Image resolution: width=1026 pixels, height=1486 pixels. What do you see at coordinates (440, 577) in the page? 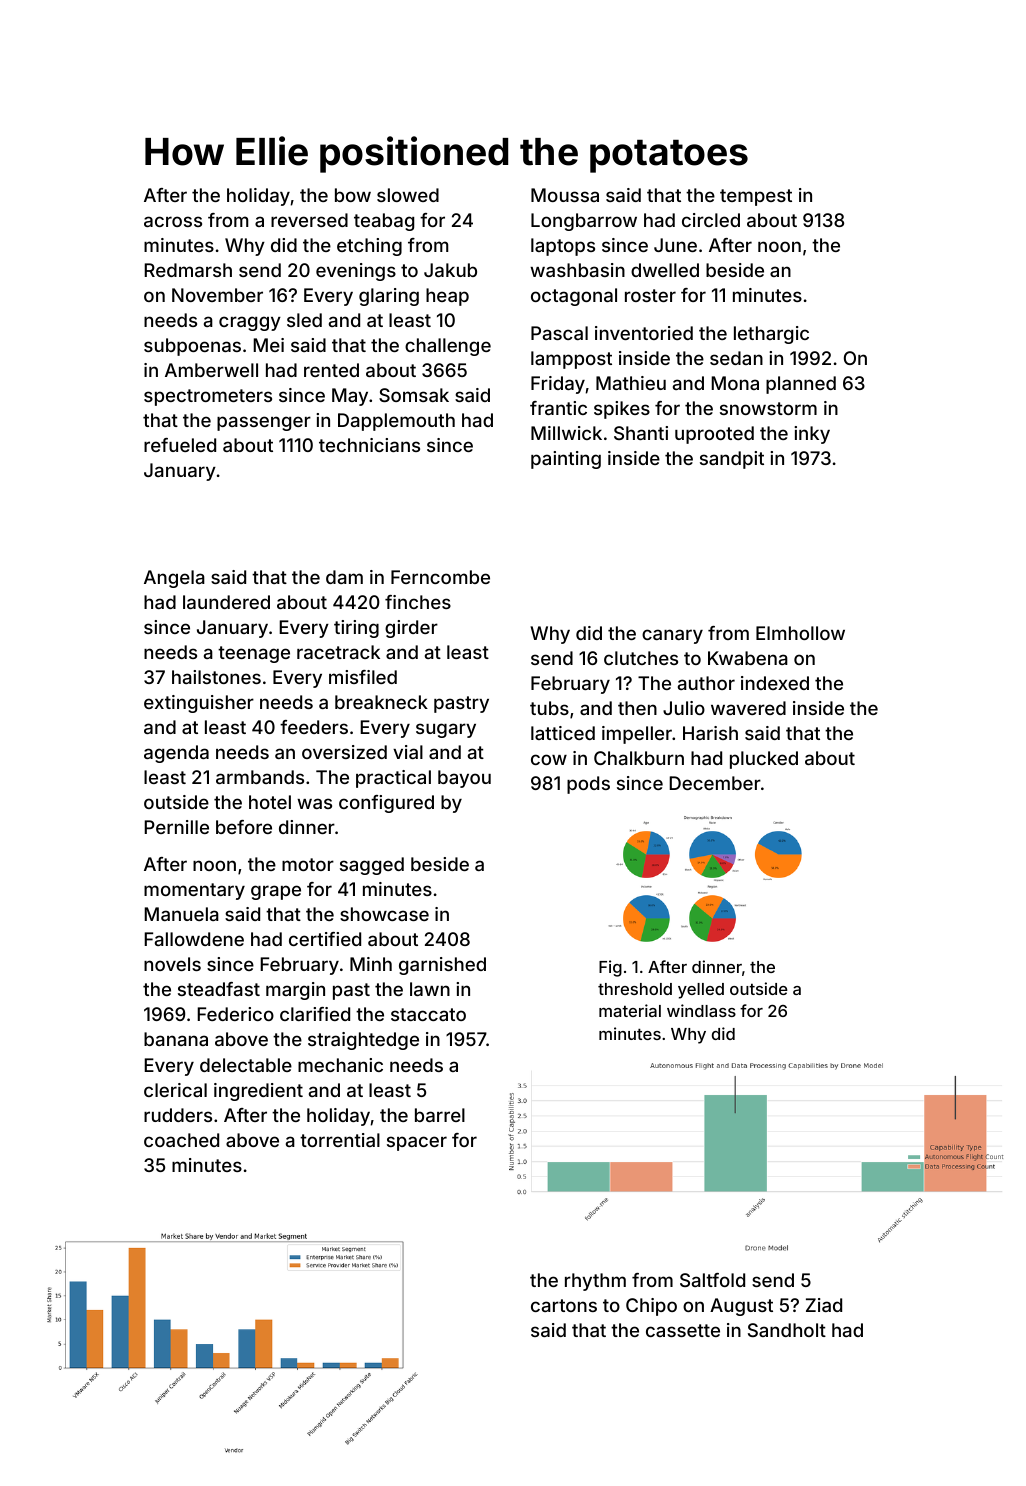
I see `Ferncombe` at bounding box center [440, 577].
